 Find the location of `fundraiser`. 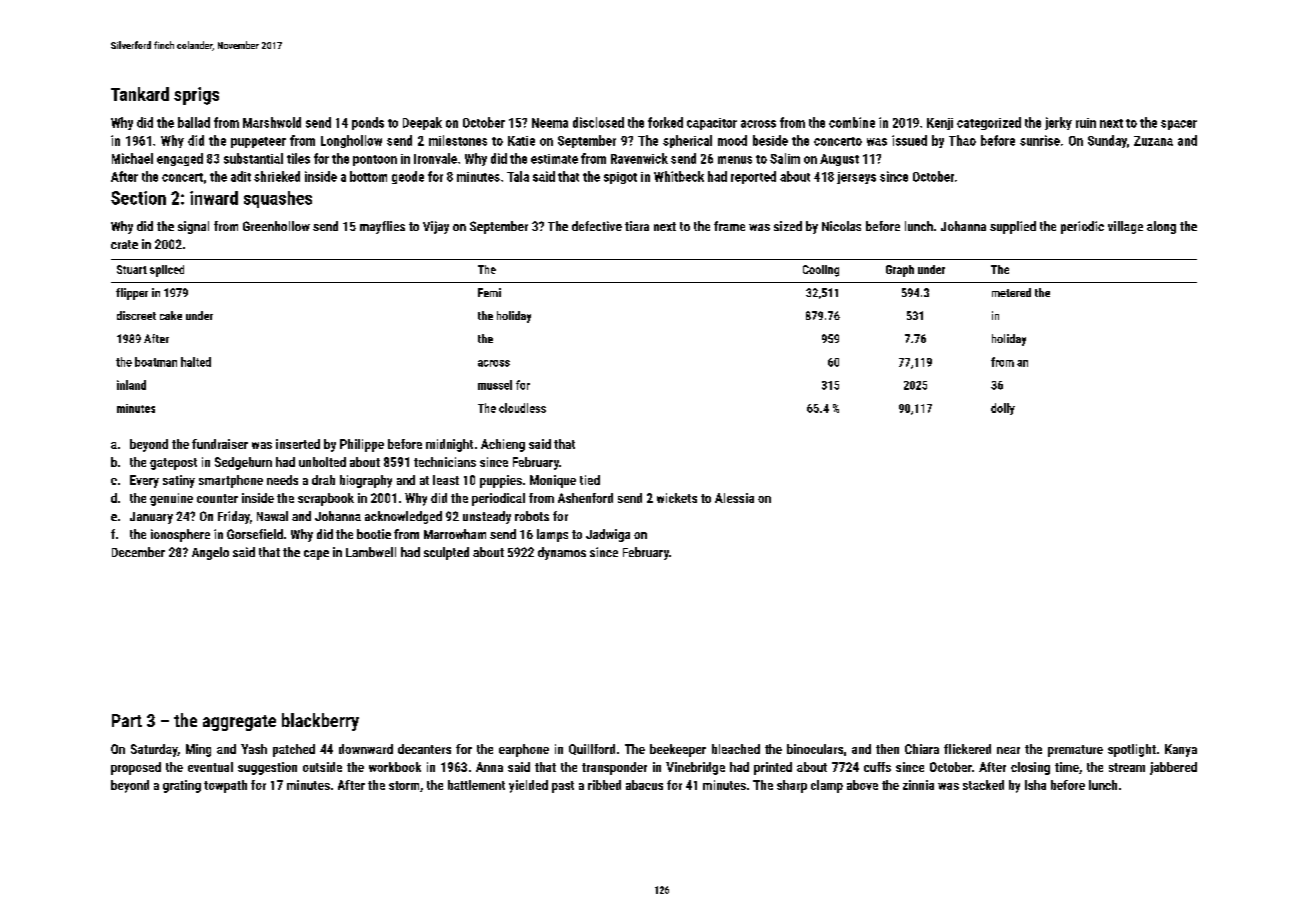

fundraiser is located at coordinates (220, 444).
